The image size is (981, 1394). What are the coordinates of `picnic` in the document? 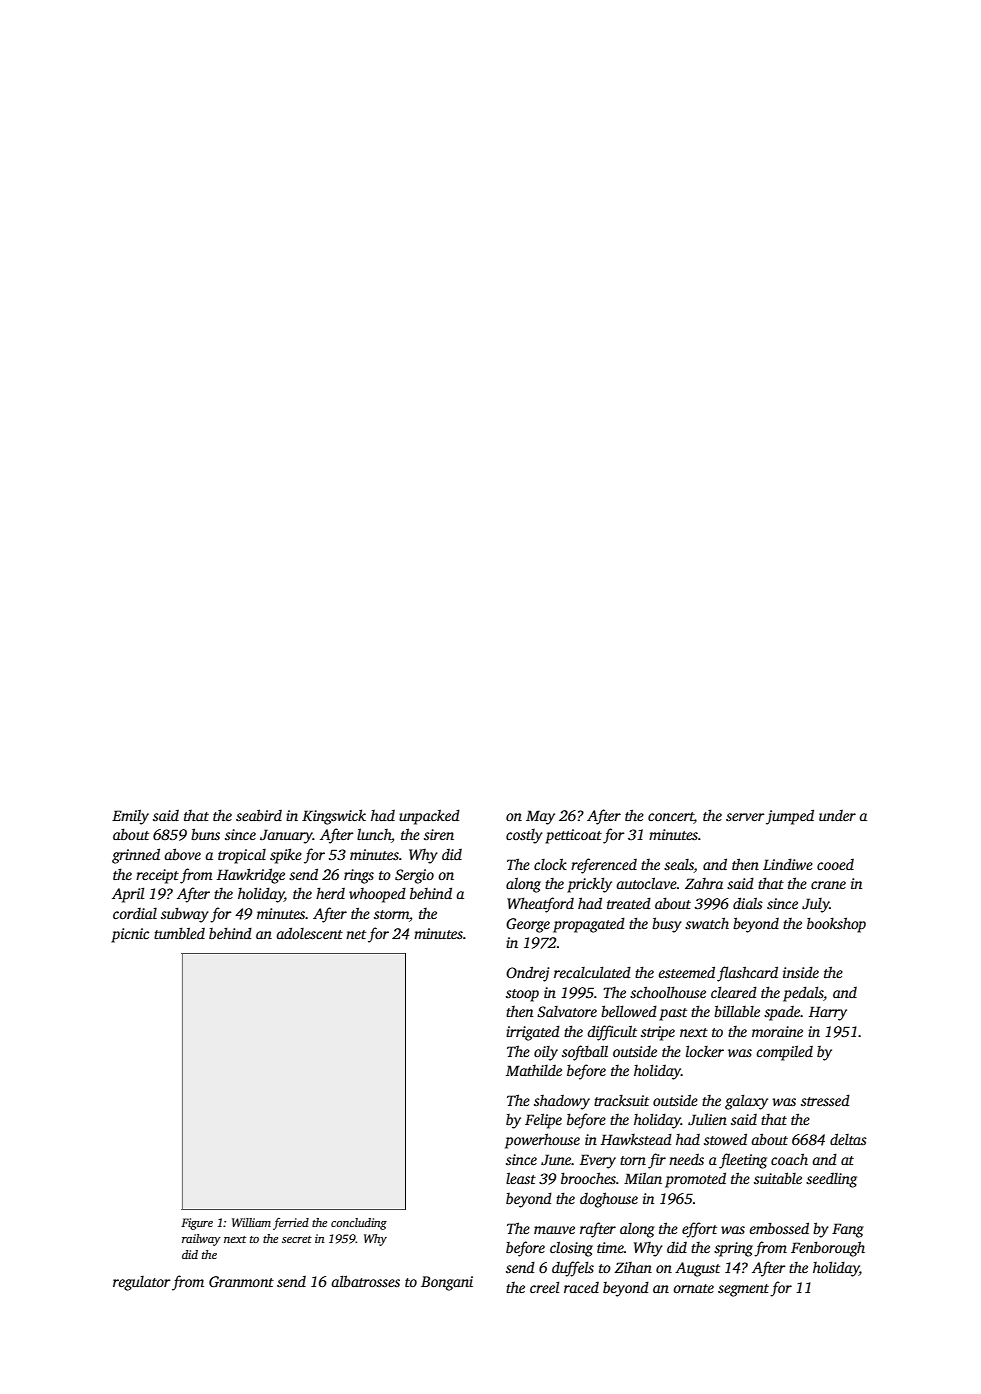 It's located at (130, 935).
